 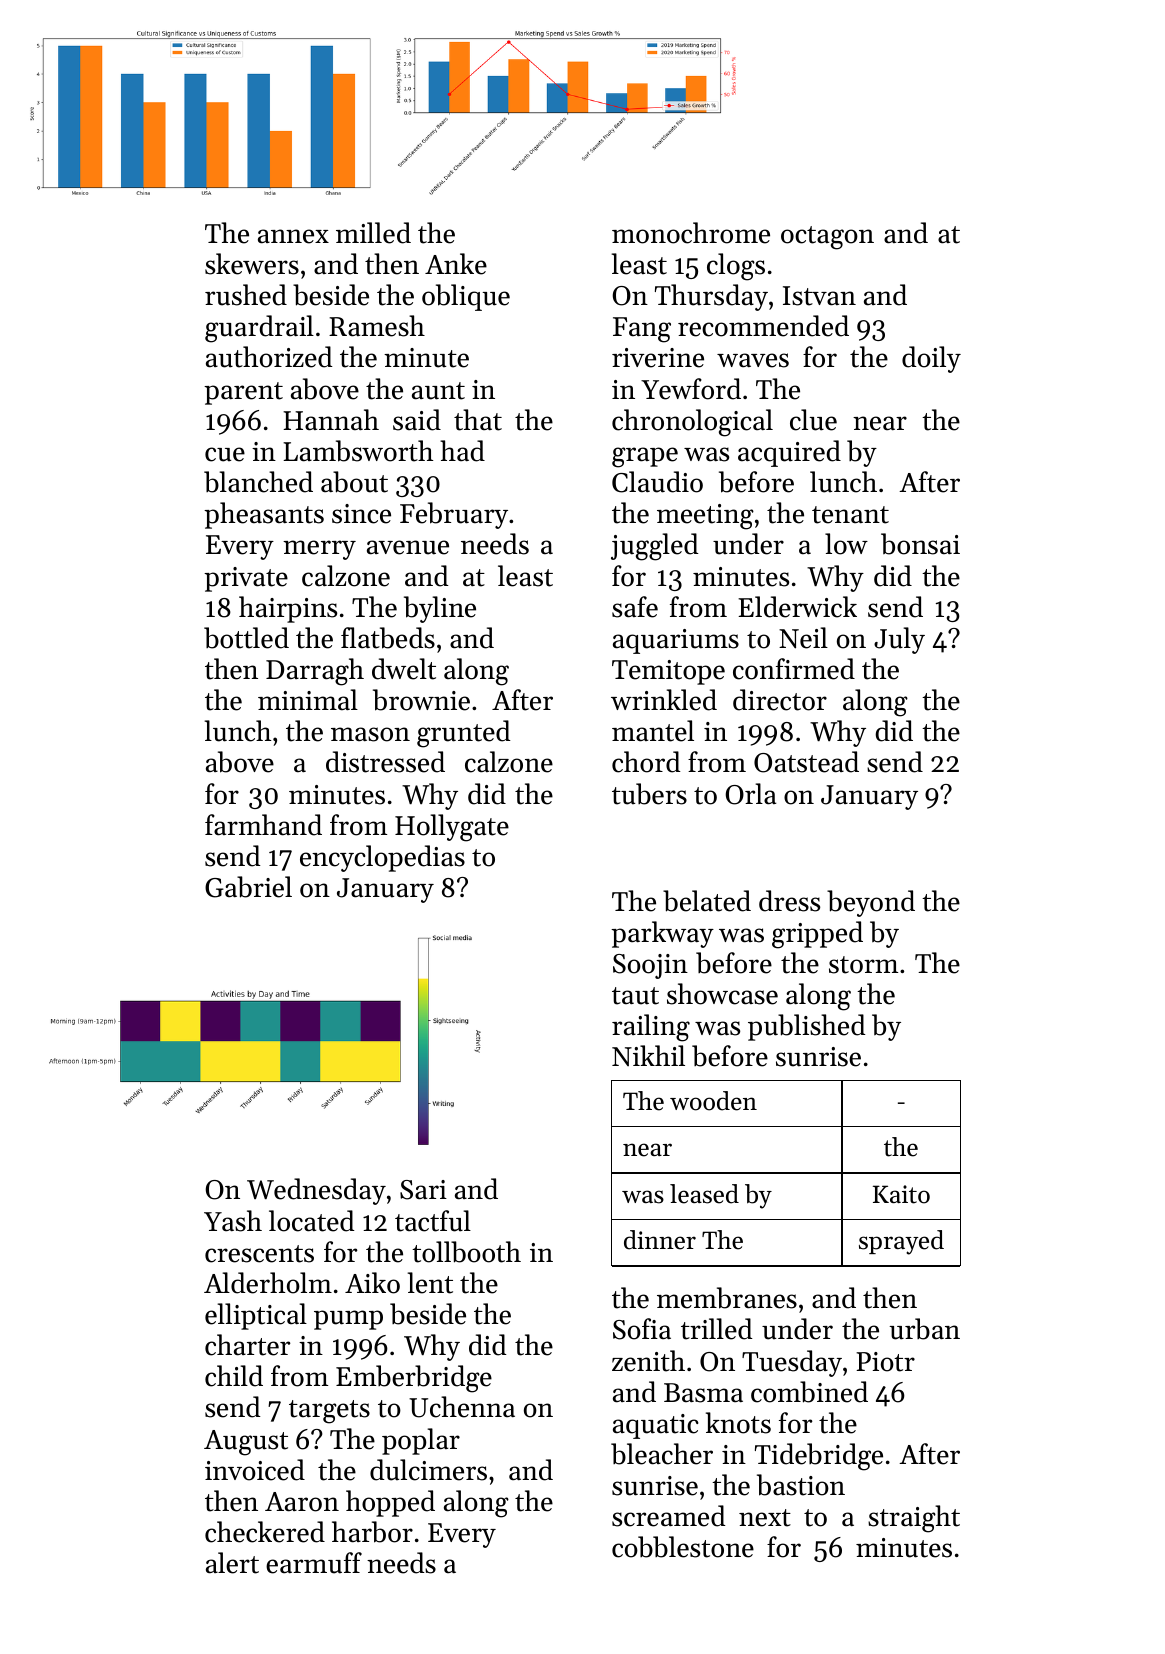 I want to click on straight, so click(x=914, y=1519).
